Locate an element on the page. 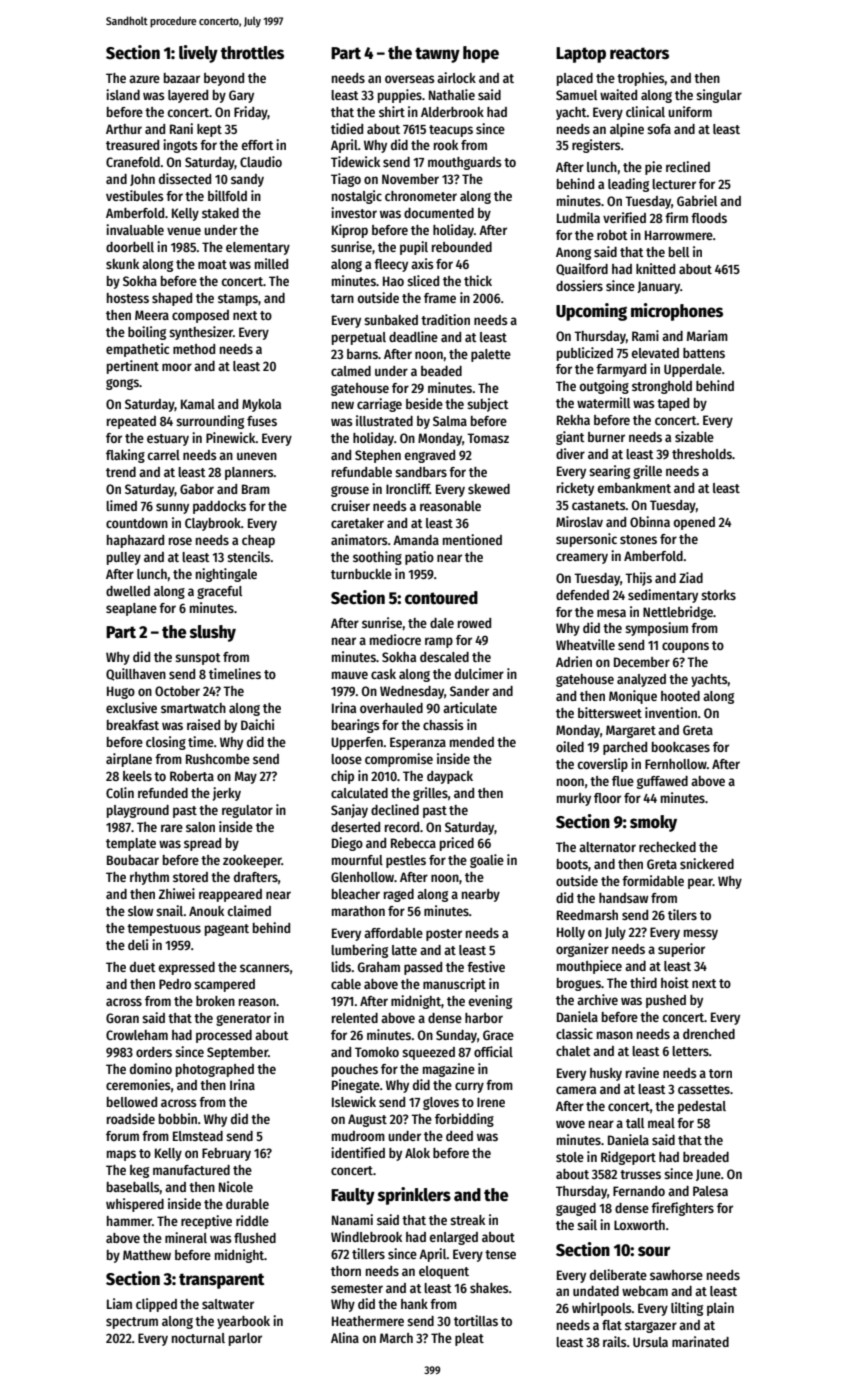 The image size is (849, 1400). Liam is located at coordinates (119, 1303).
